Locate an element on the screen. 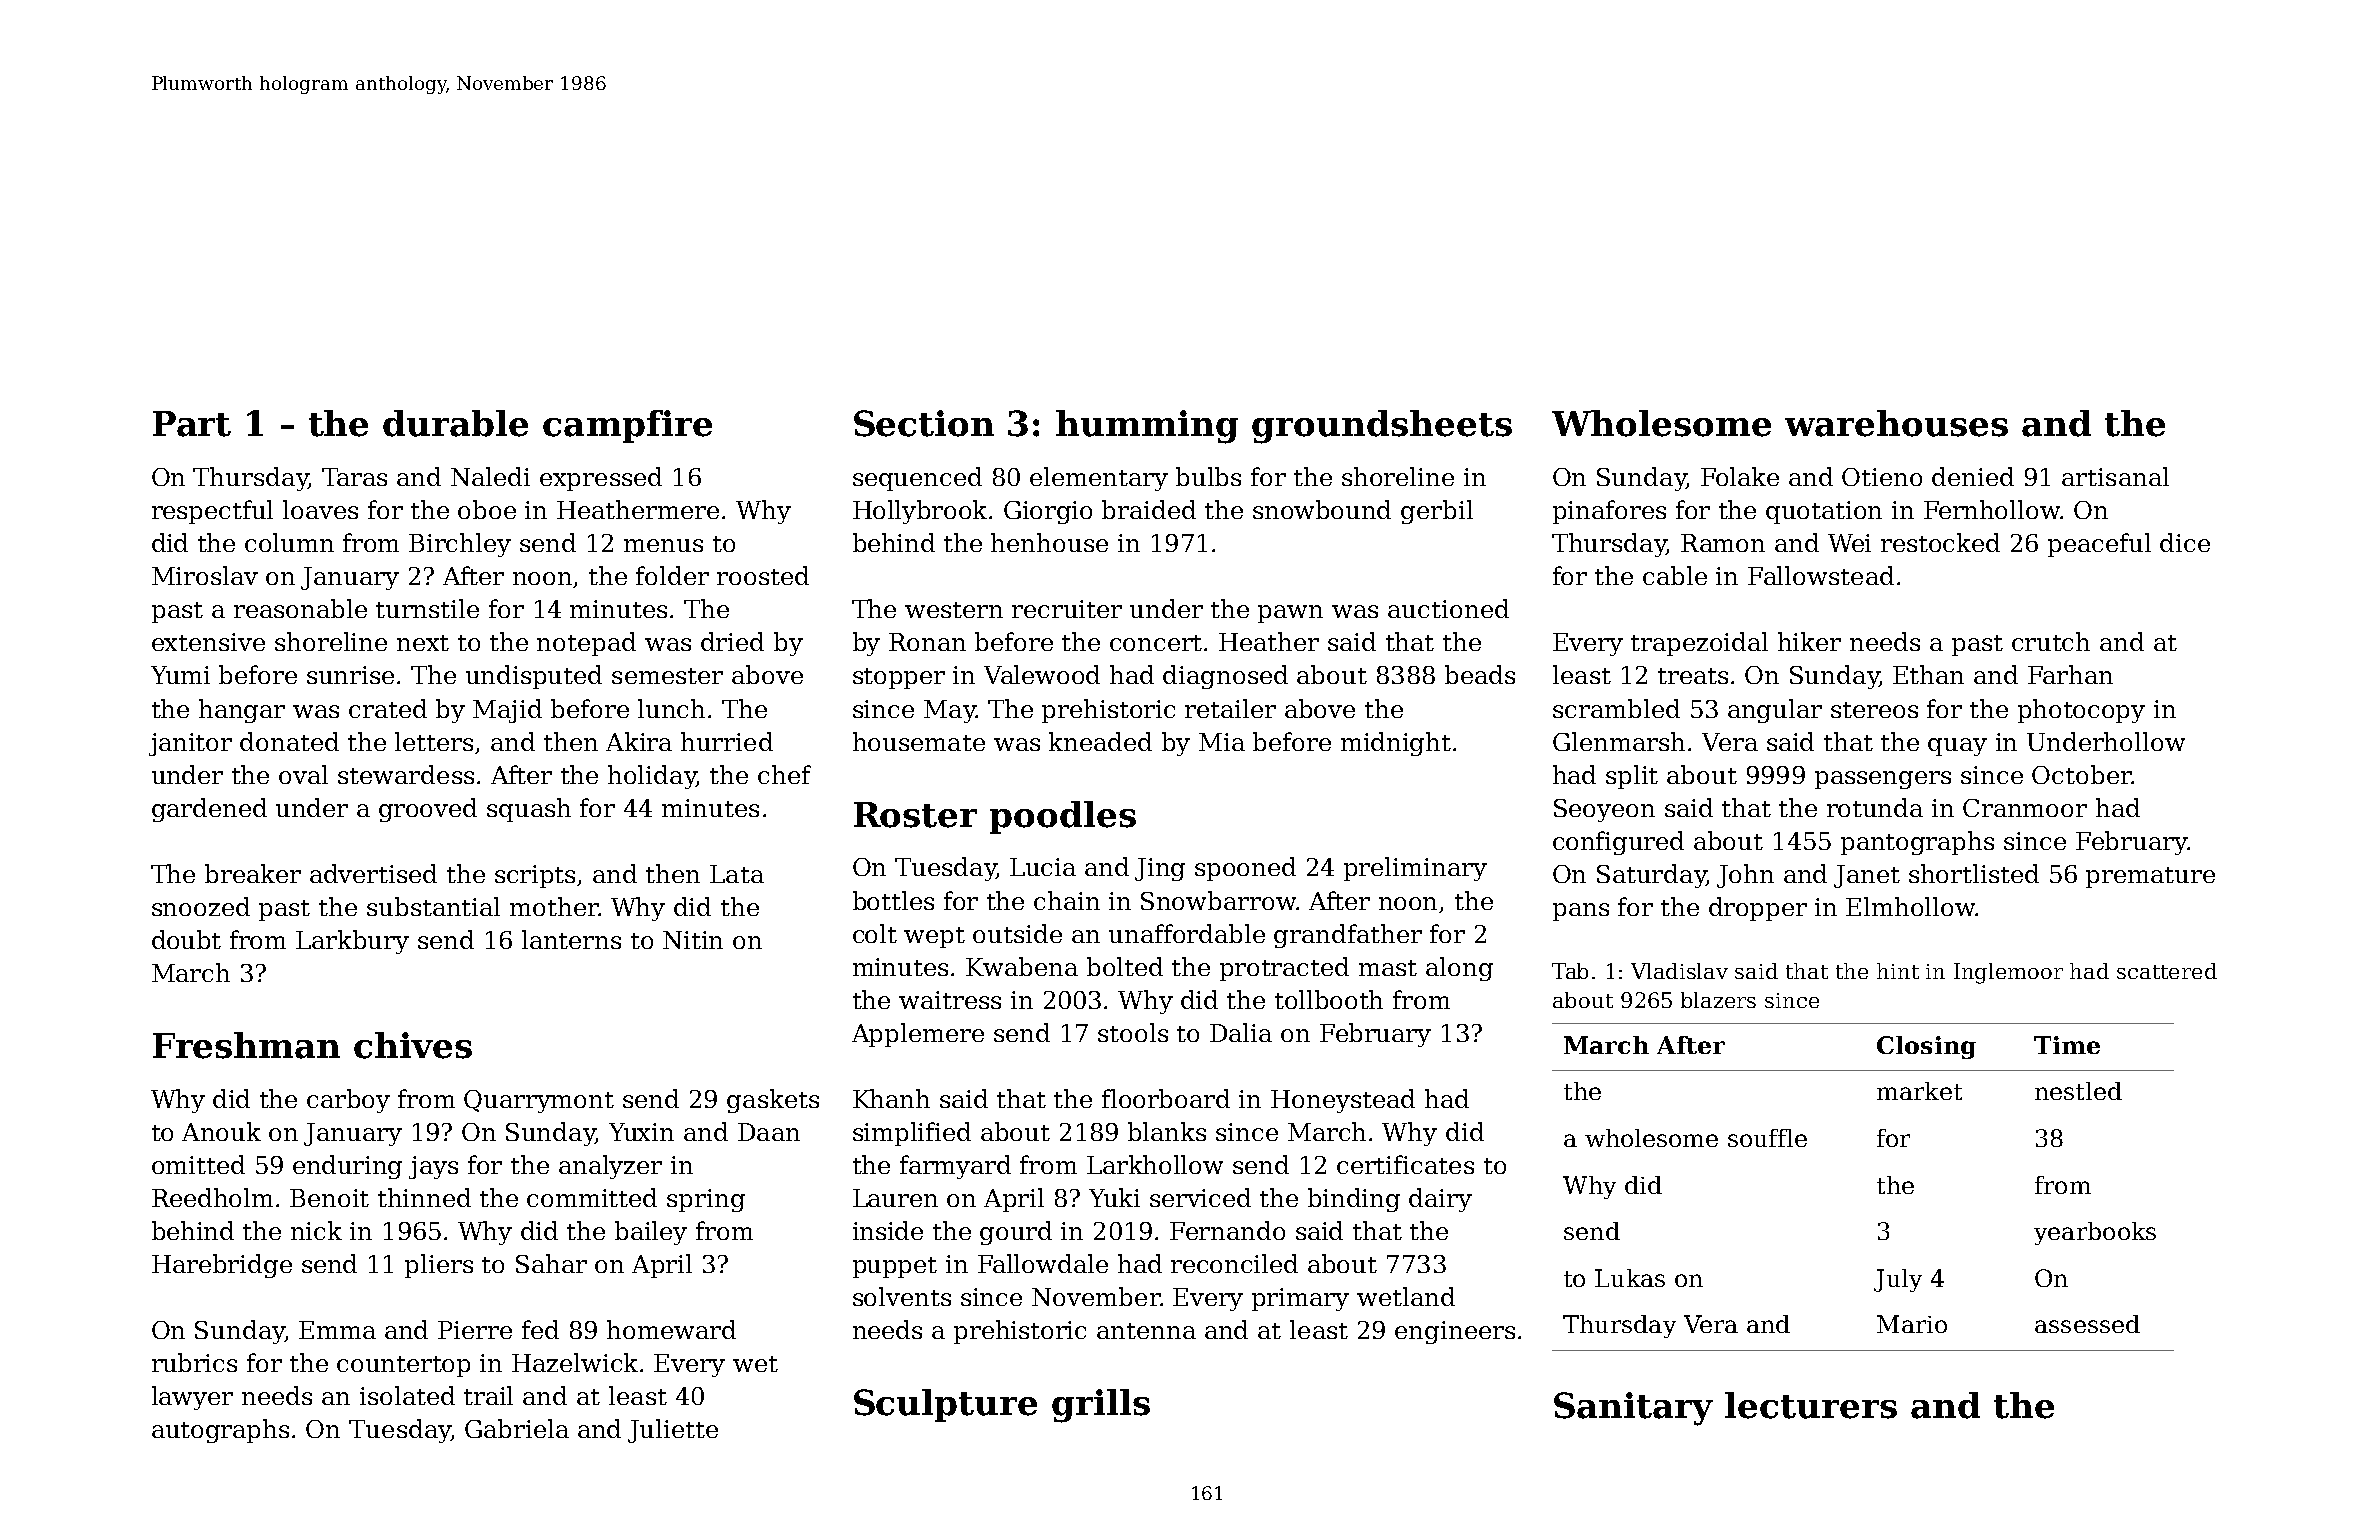 The image size is (2380, 1540). certificates is located at coordinates (1405, 1164).
